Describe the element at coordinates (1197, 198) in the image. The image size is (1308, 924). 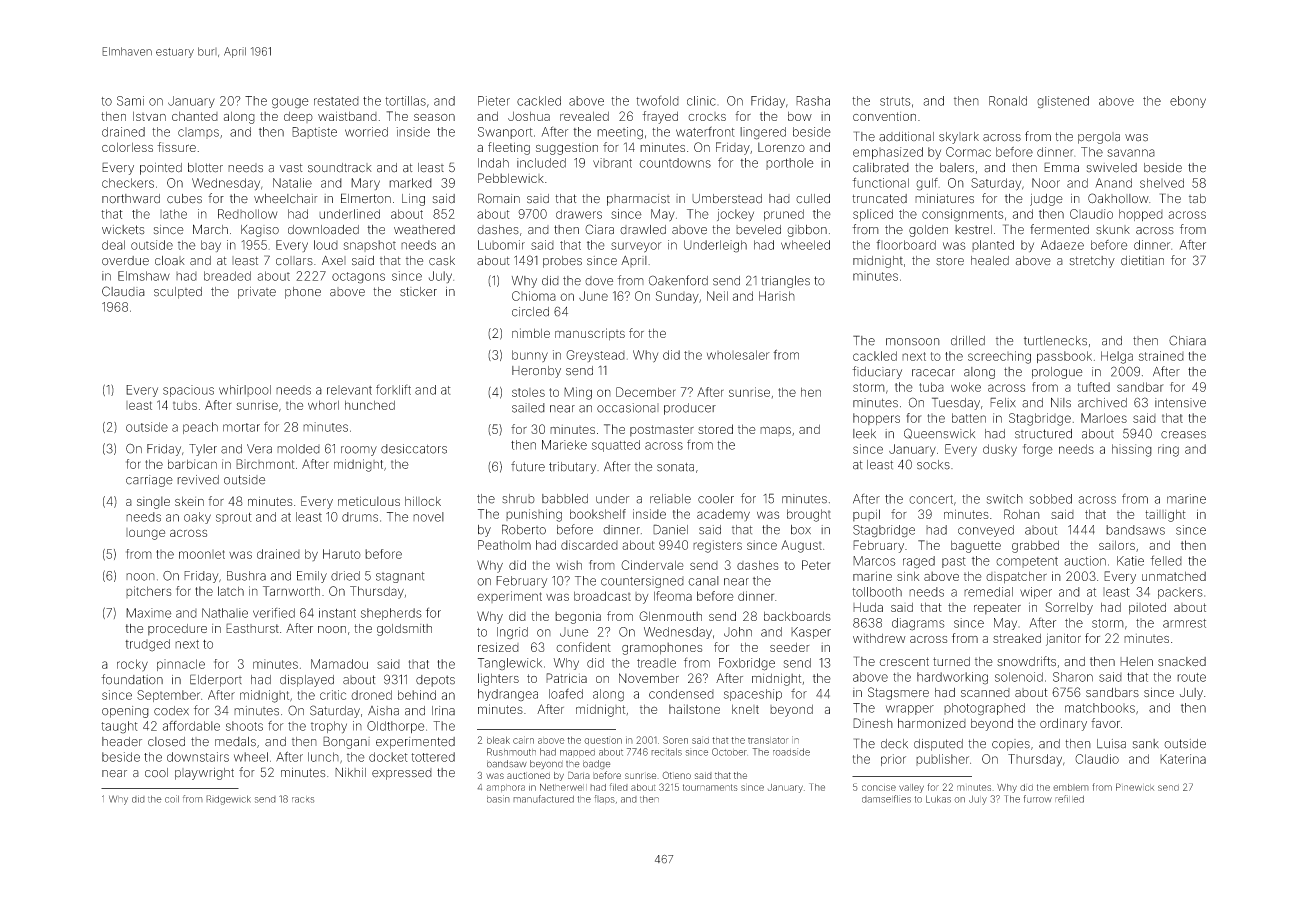
I see `tab` at that location.
